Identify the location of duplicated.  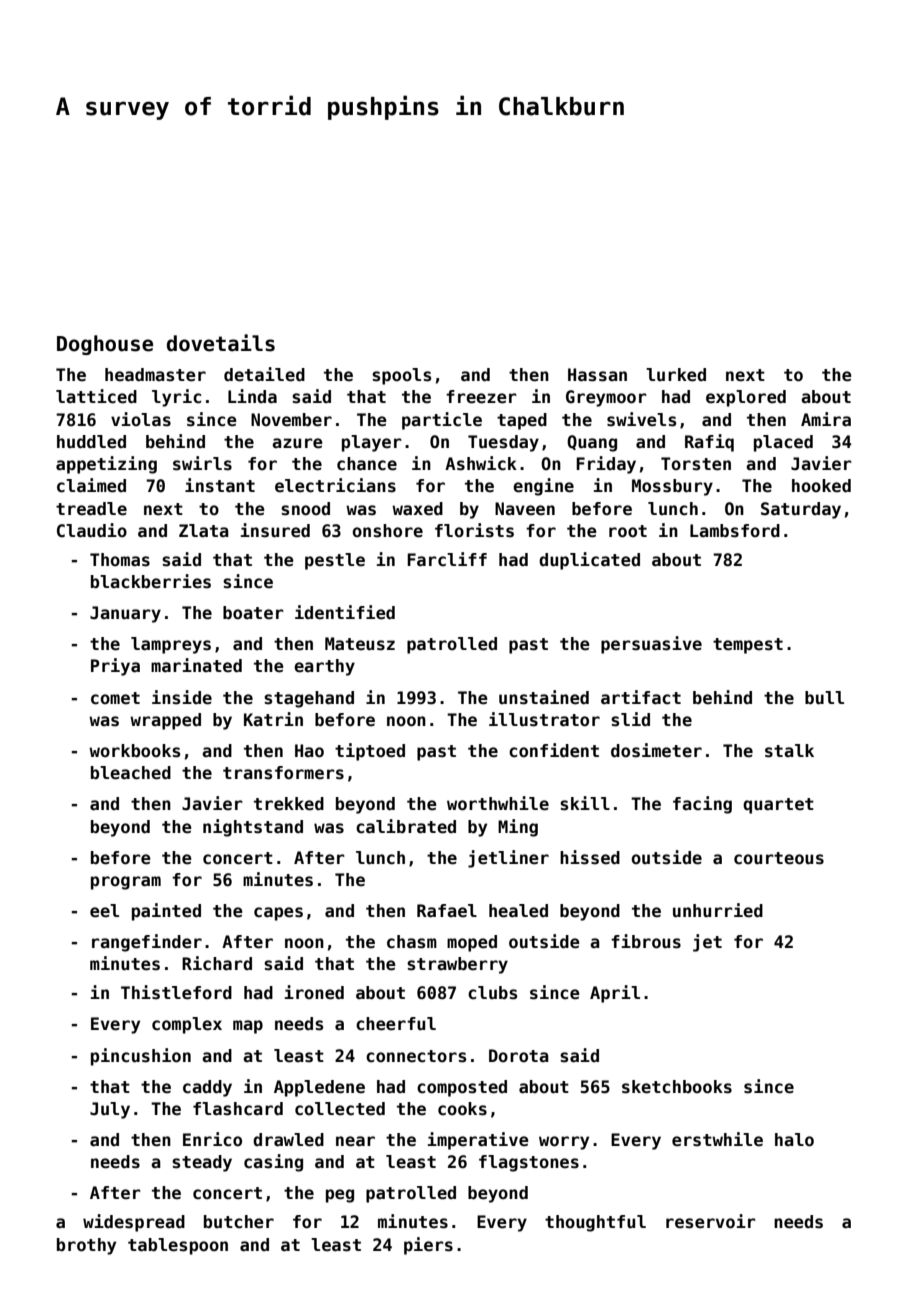
(589, 561).
